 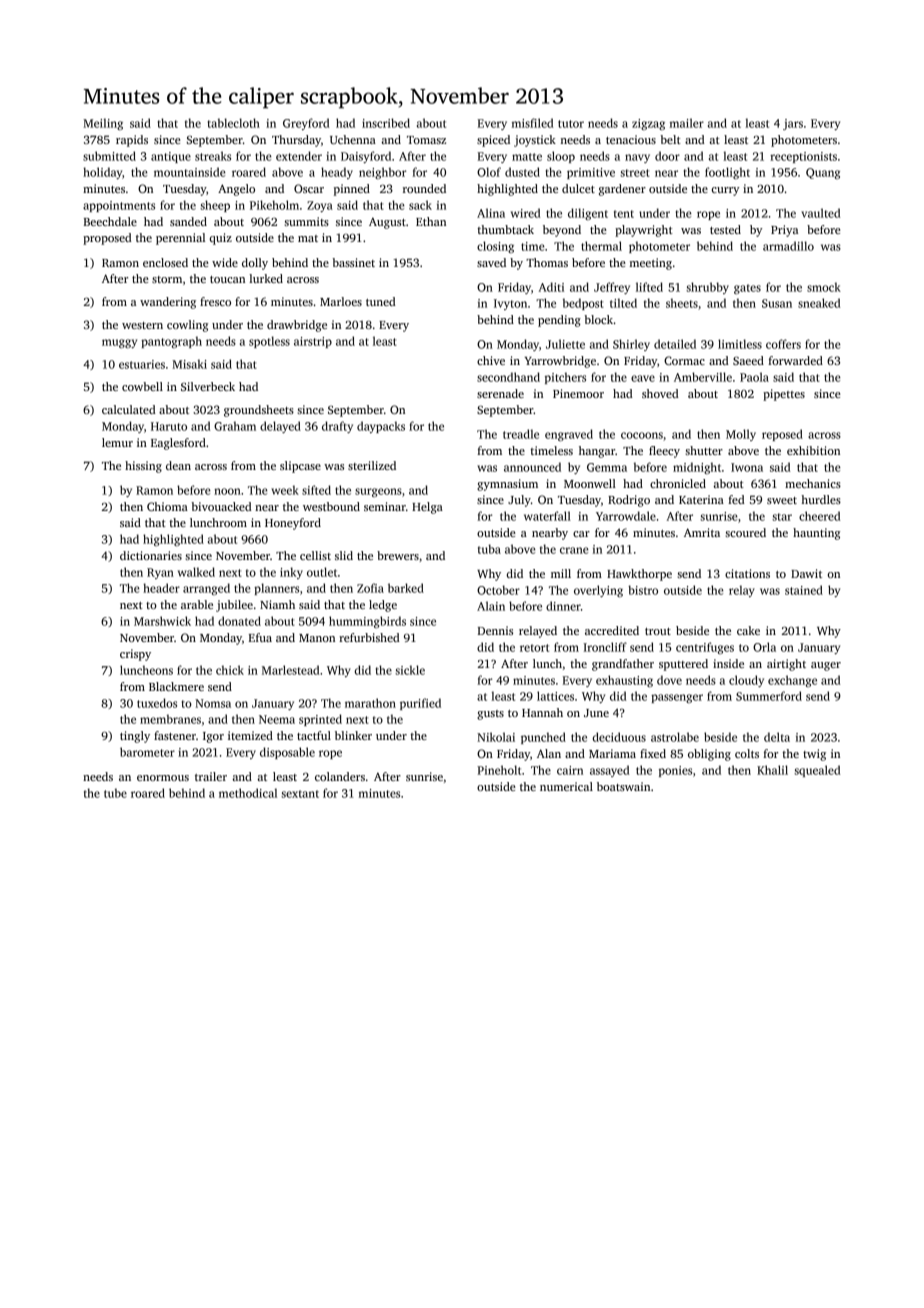 What do you see at coordinates (115, 793) in the document?
I see `tube` at bounding box center [115, 793].
